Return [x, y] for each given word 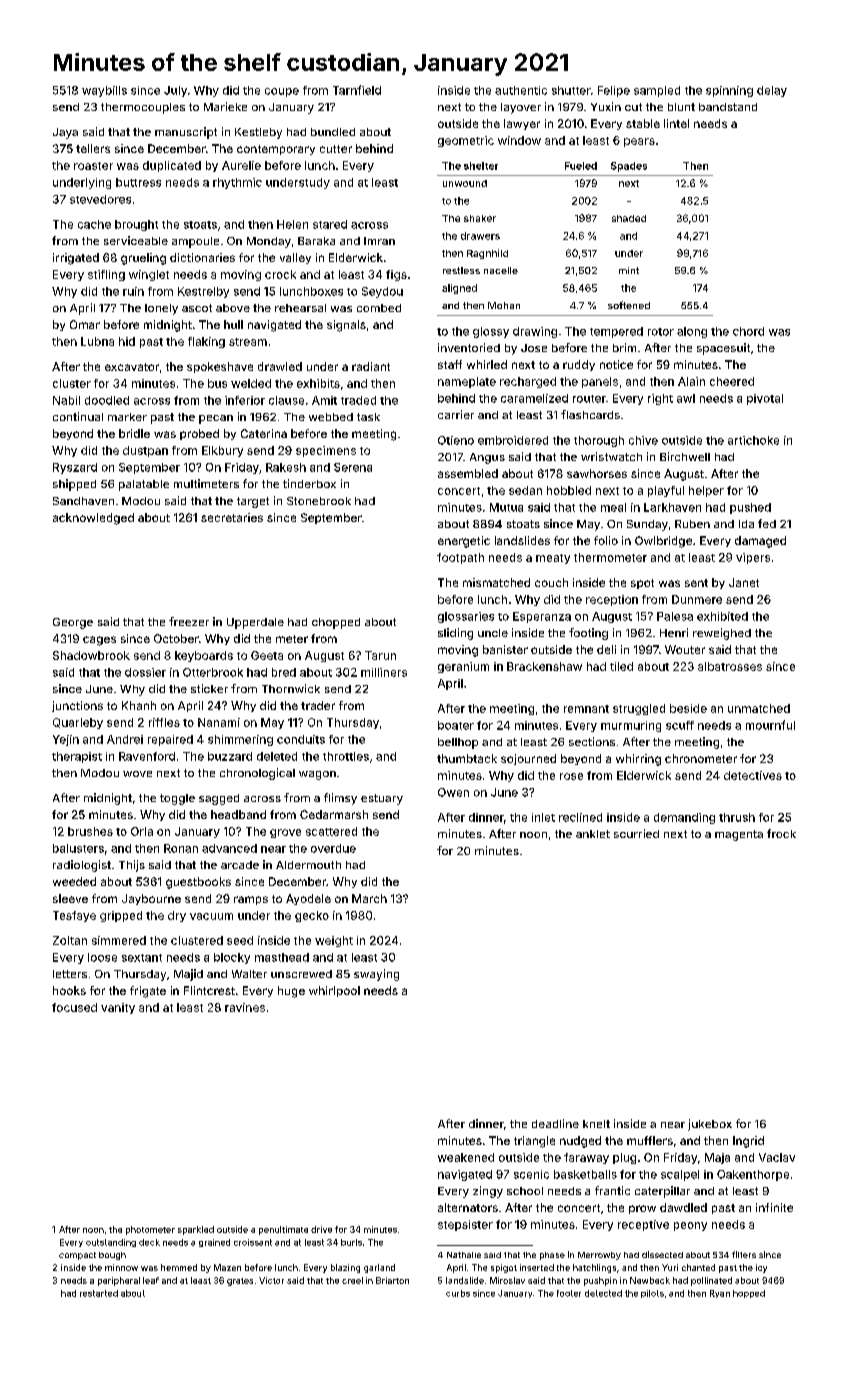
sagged [219, 799]
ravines [245, 1007]
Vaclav [777, 1157]
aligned [459, 289]
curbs [458, 1293]
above [233, 308]
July [175, 91]
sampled [657, 91]
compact [77, 1256]
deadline [555, 1123]
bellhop [458, 743]
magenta [739, 835]
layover [521, 108]
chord [748, 331]
